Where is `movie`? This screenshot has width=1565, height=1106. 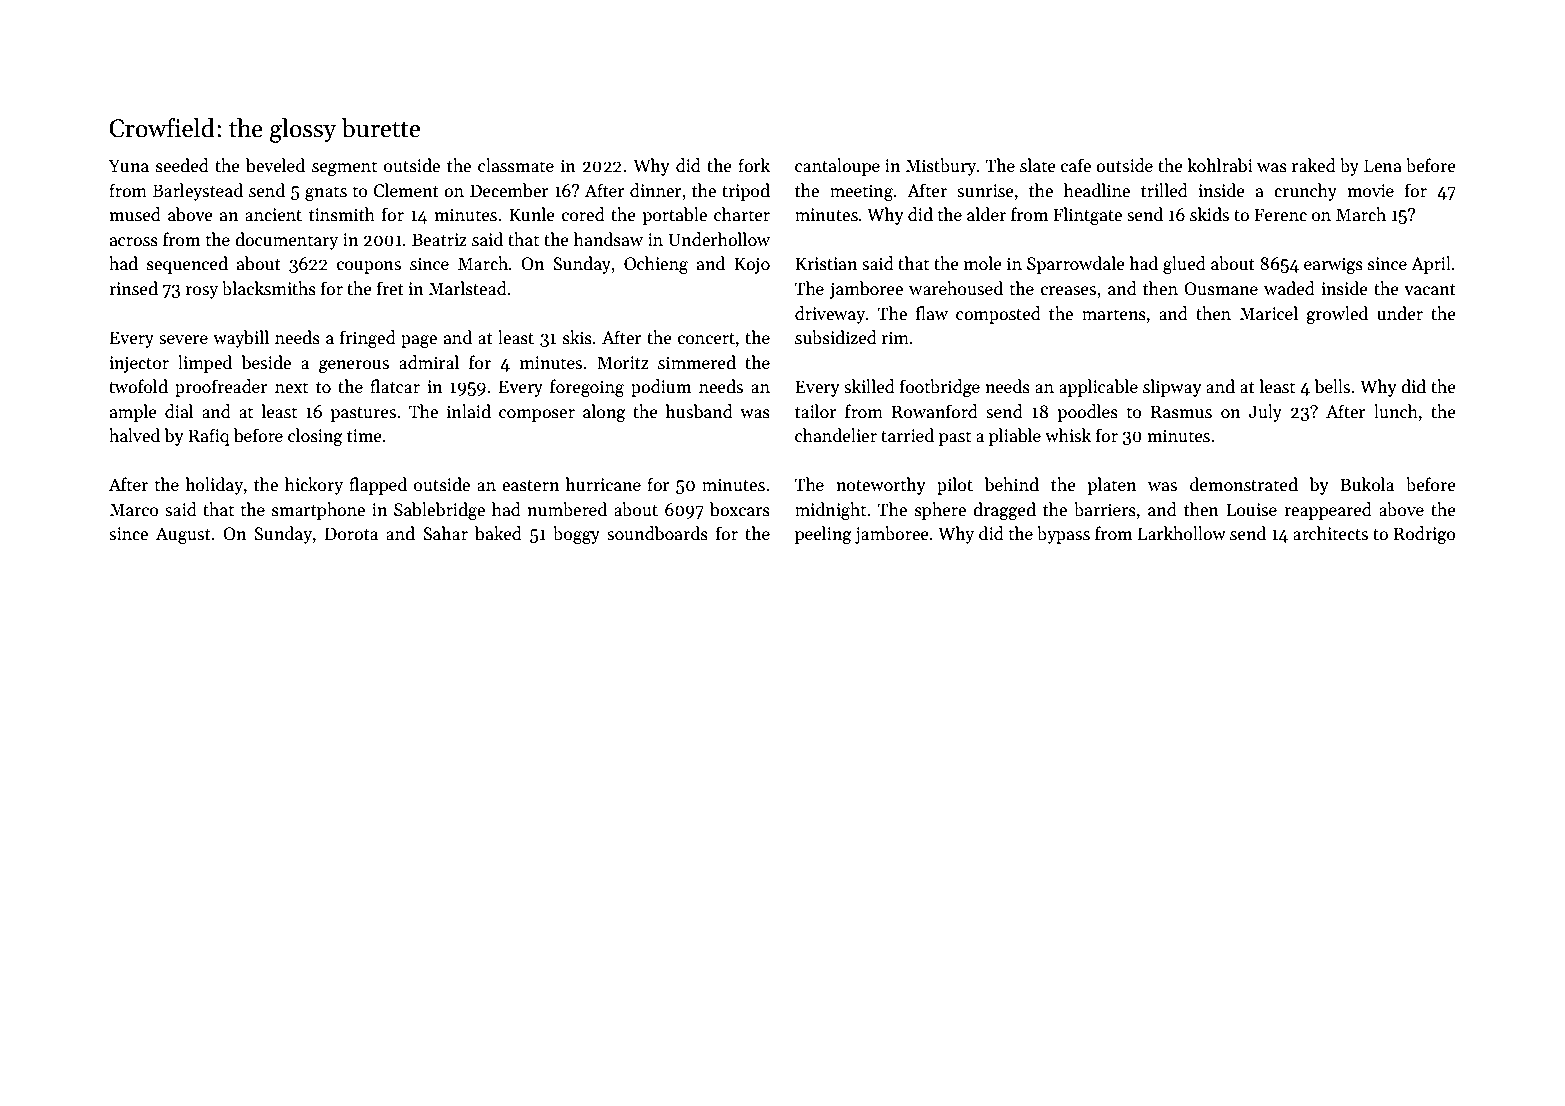 movie is located at coordinates (1370, 191).
